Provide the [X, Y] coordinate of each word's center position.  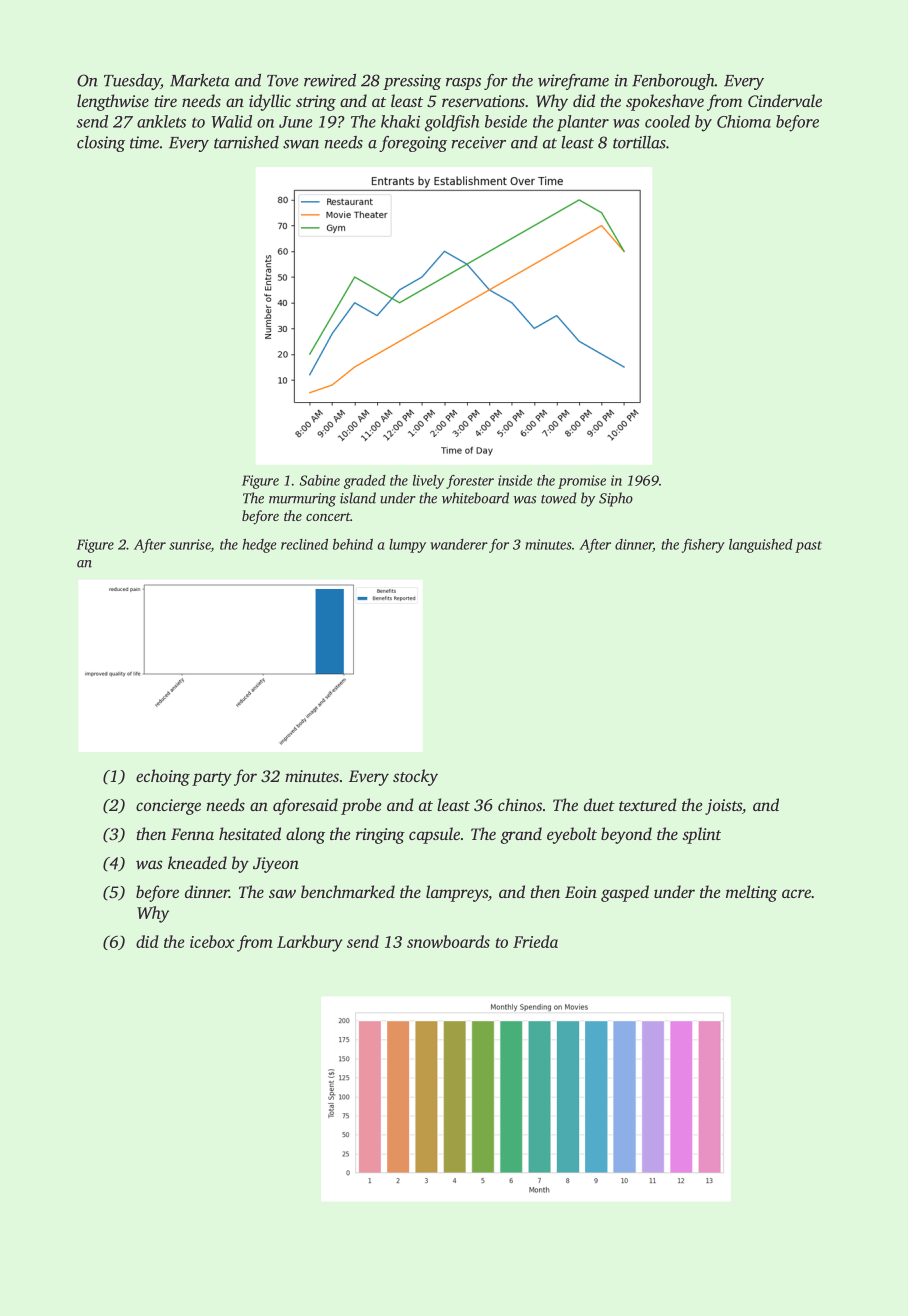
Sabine [320, 480]
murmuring [302, 500]
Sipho [616, 499]
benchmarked [348, 891]
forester [470, 482]
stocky [415, 777]
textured [648, 804]
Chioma [744, 121]
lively [428, 482]
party [212, 779]
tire [166, 101]
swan [301, 144]
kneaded [197, 862]
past [808, 547]
